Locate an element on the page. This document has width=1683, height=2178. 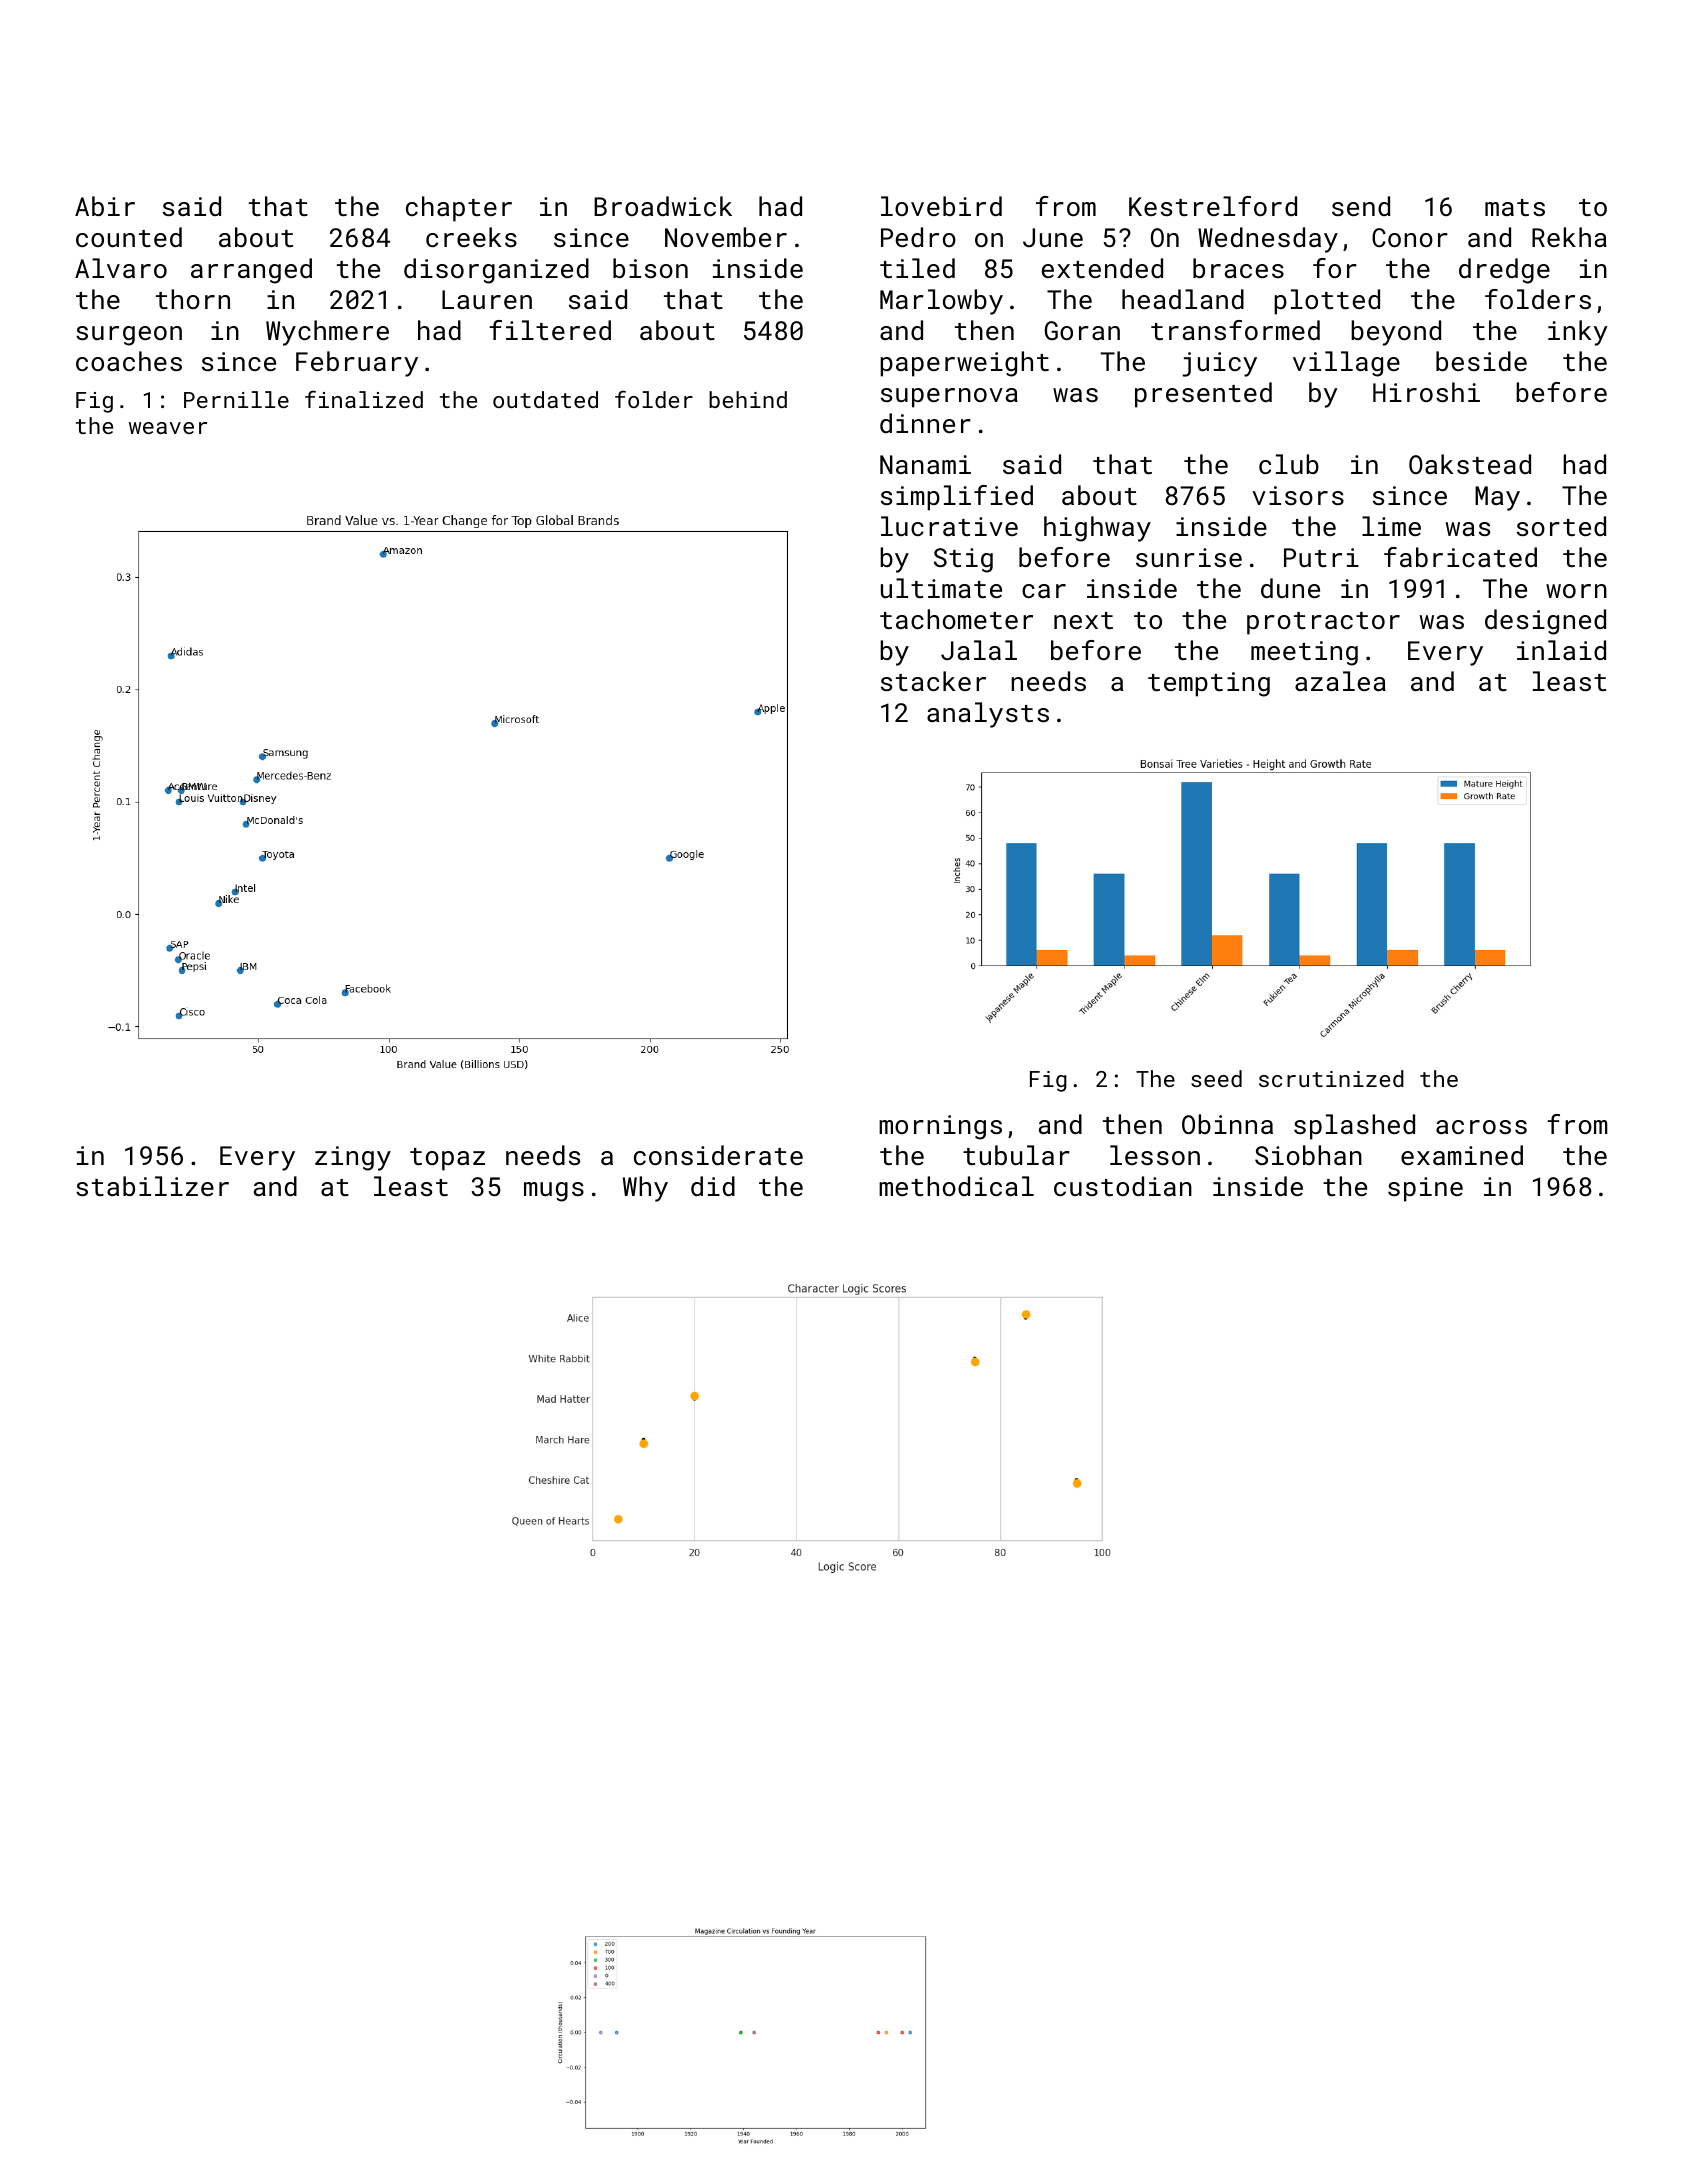
stacker is located at coordinates (933, 681).
